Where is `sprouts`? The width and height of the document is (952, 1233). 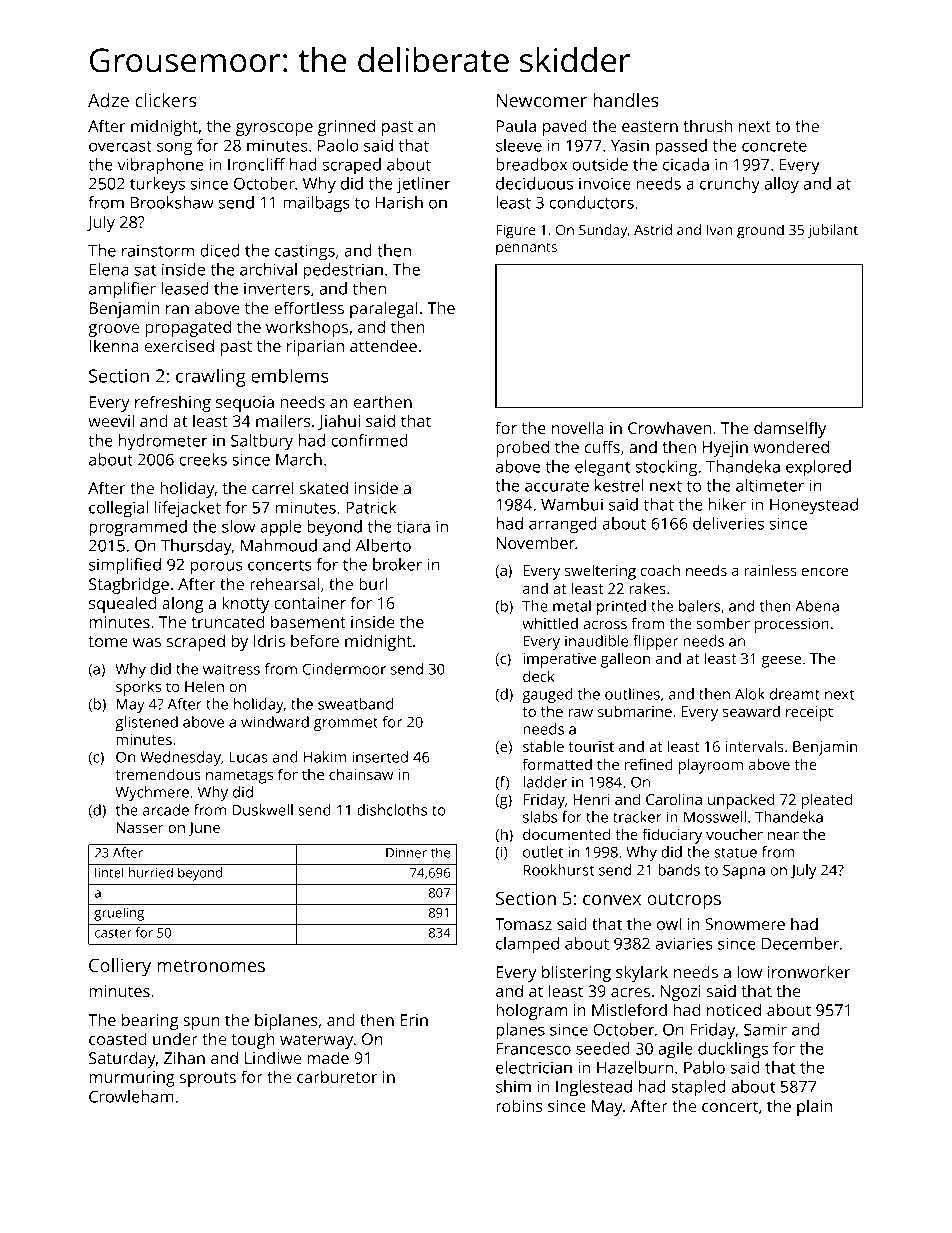 sprouts is located at coordinates (208, 1079).
